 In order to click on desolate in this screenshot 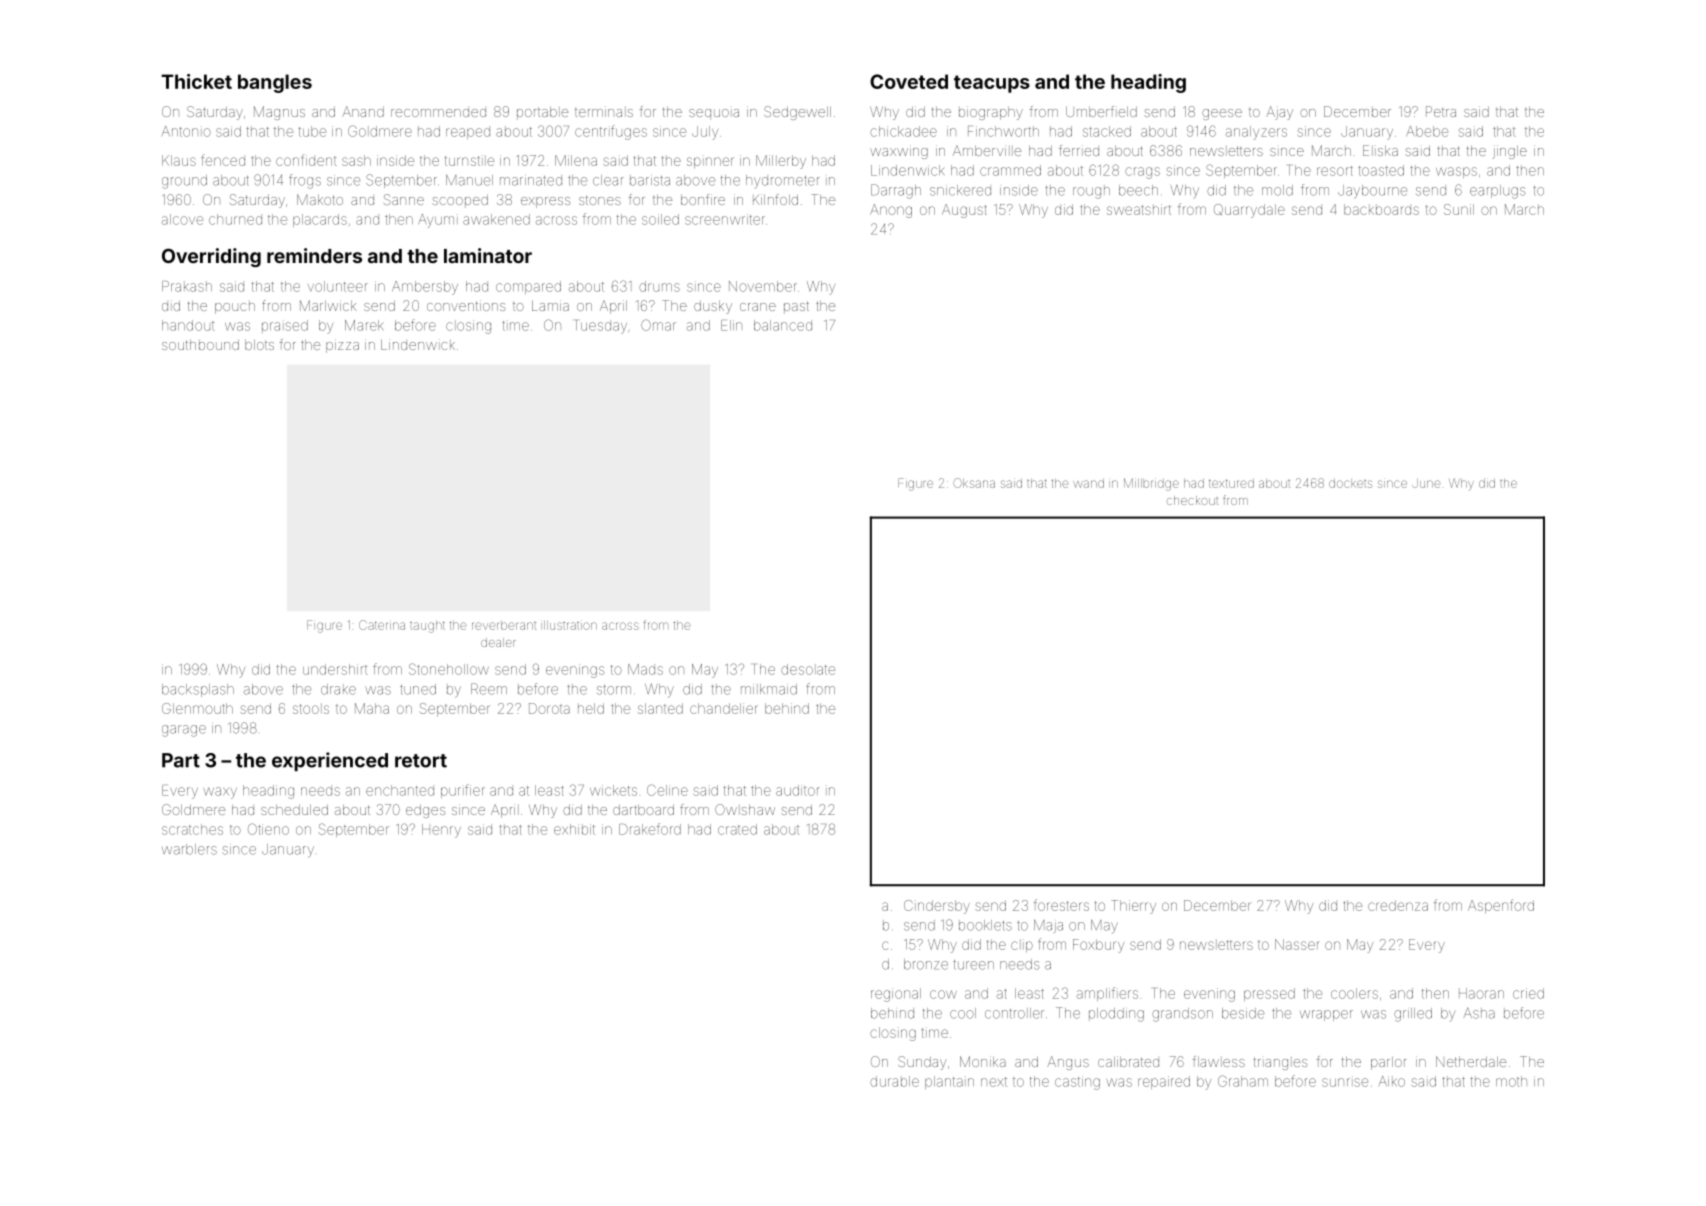, I will do `click(808, 669)`.
